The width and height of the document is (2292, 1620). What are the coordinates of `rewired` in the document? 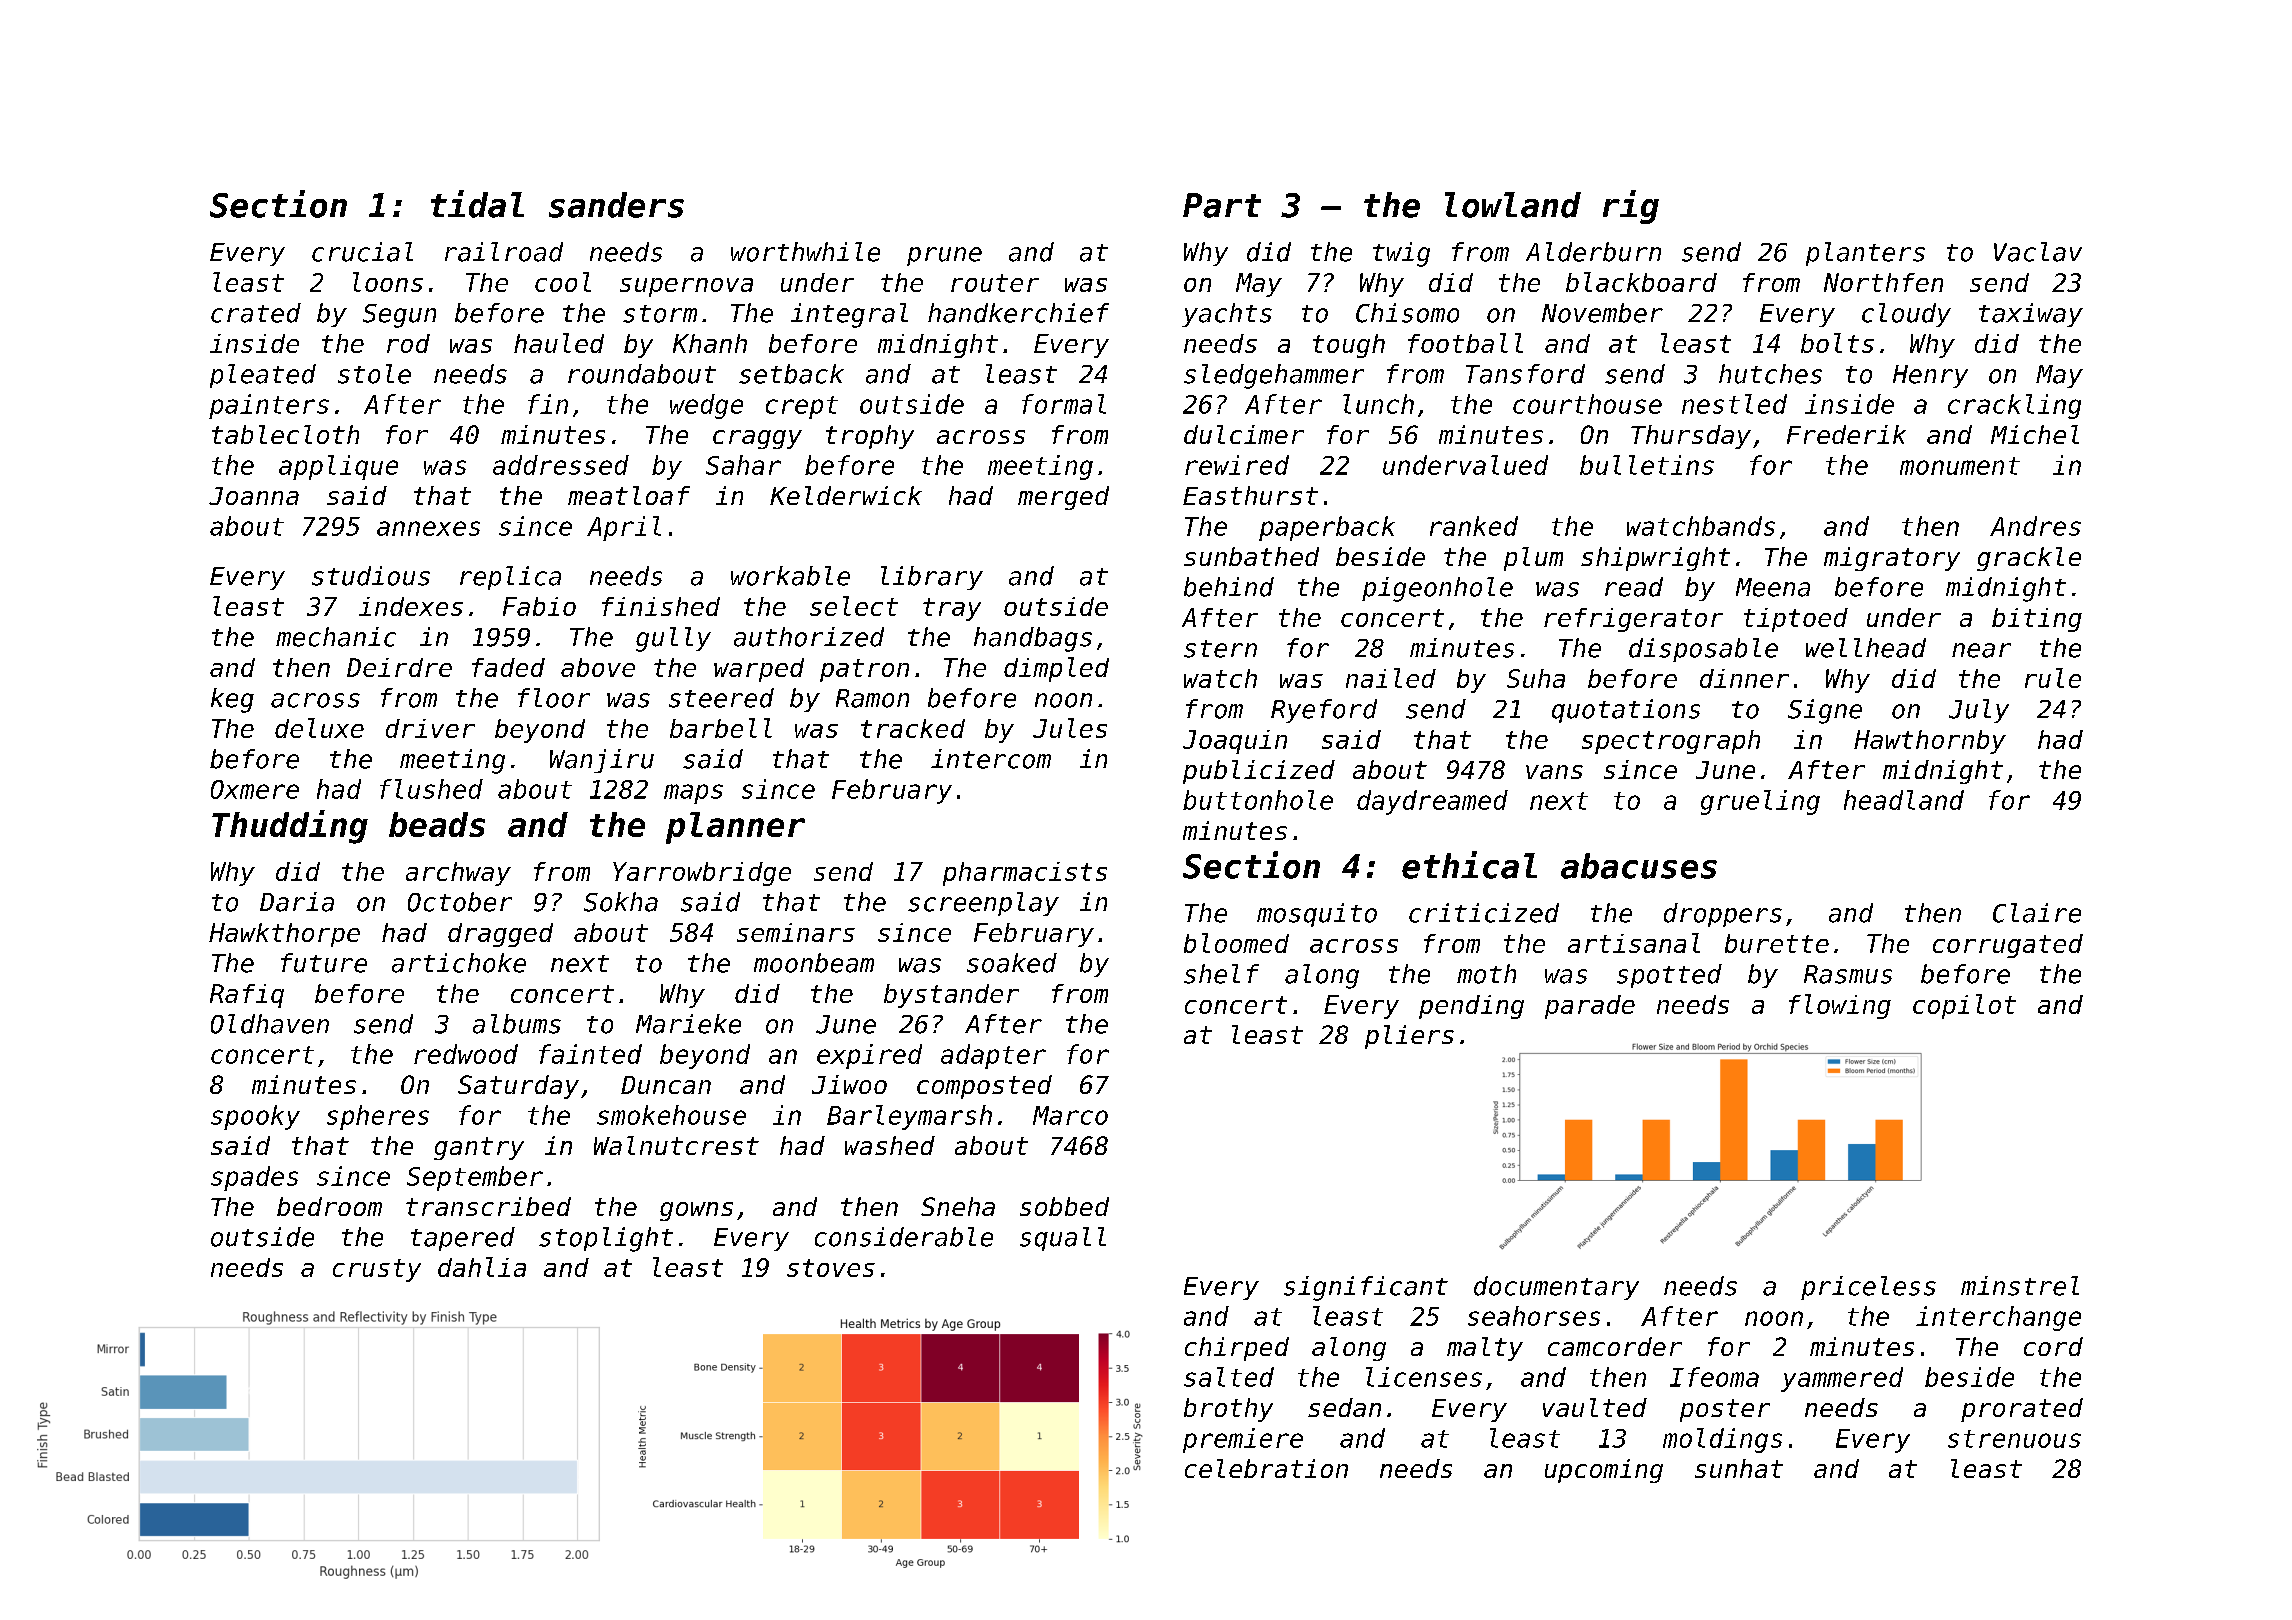 It's located at (1237, 465).
